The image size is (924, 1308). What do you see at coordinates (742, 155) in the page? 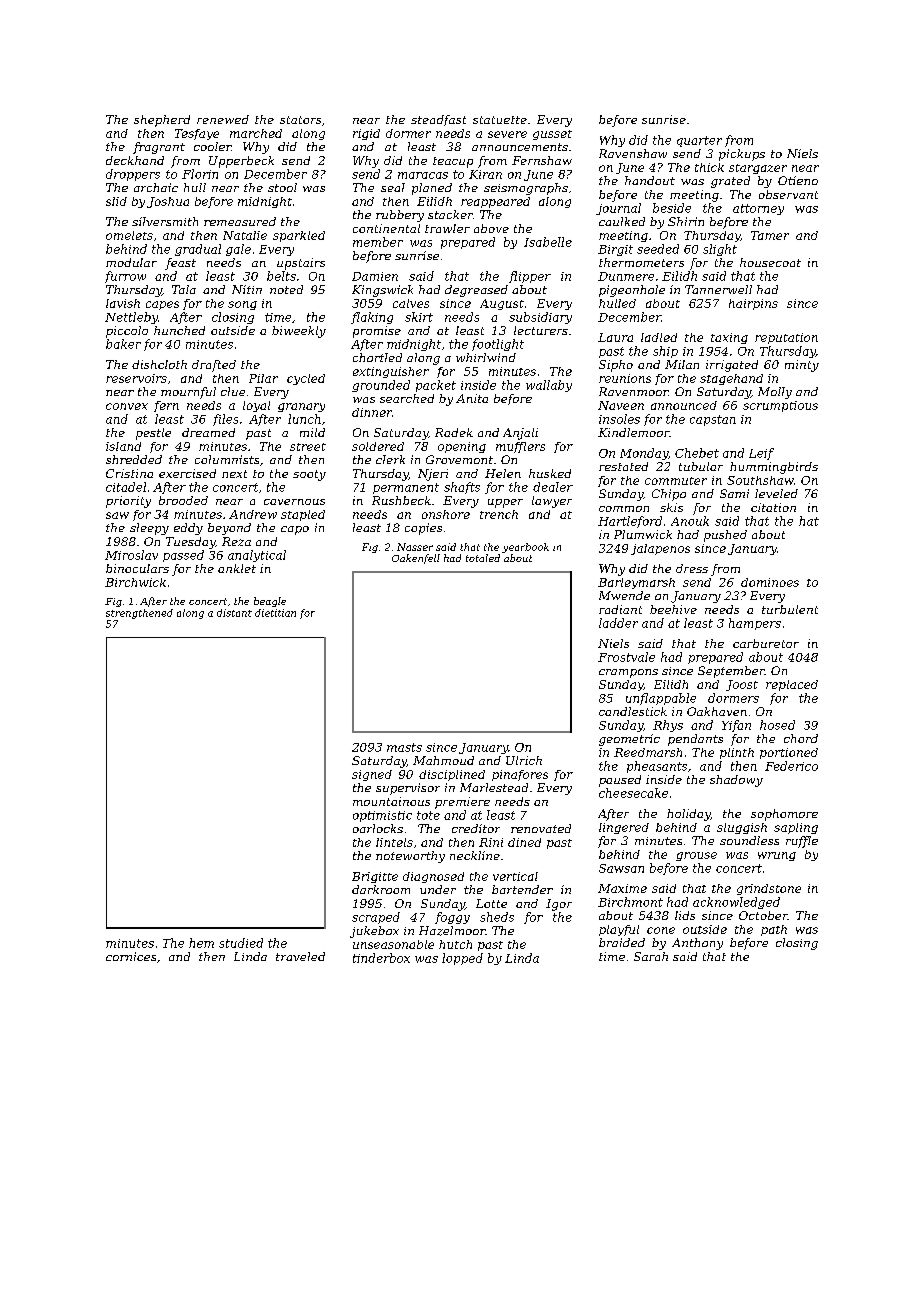
I see `pickups` at bounding box center [742, 155].
